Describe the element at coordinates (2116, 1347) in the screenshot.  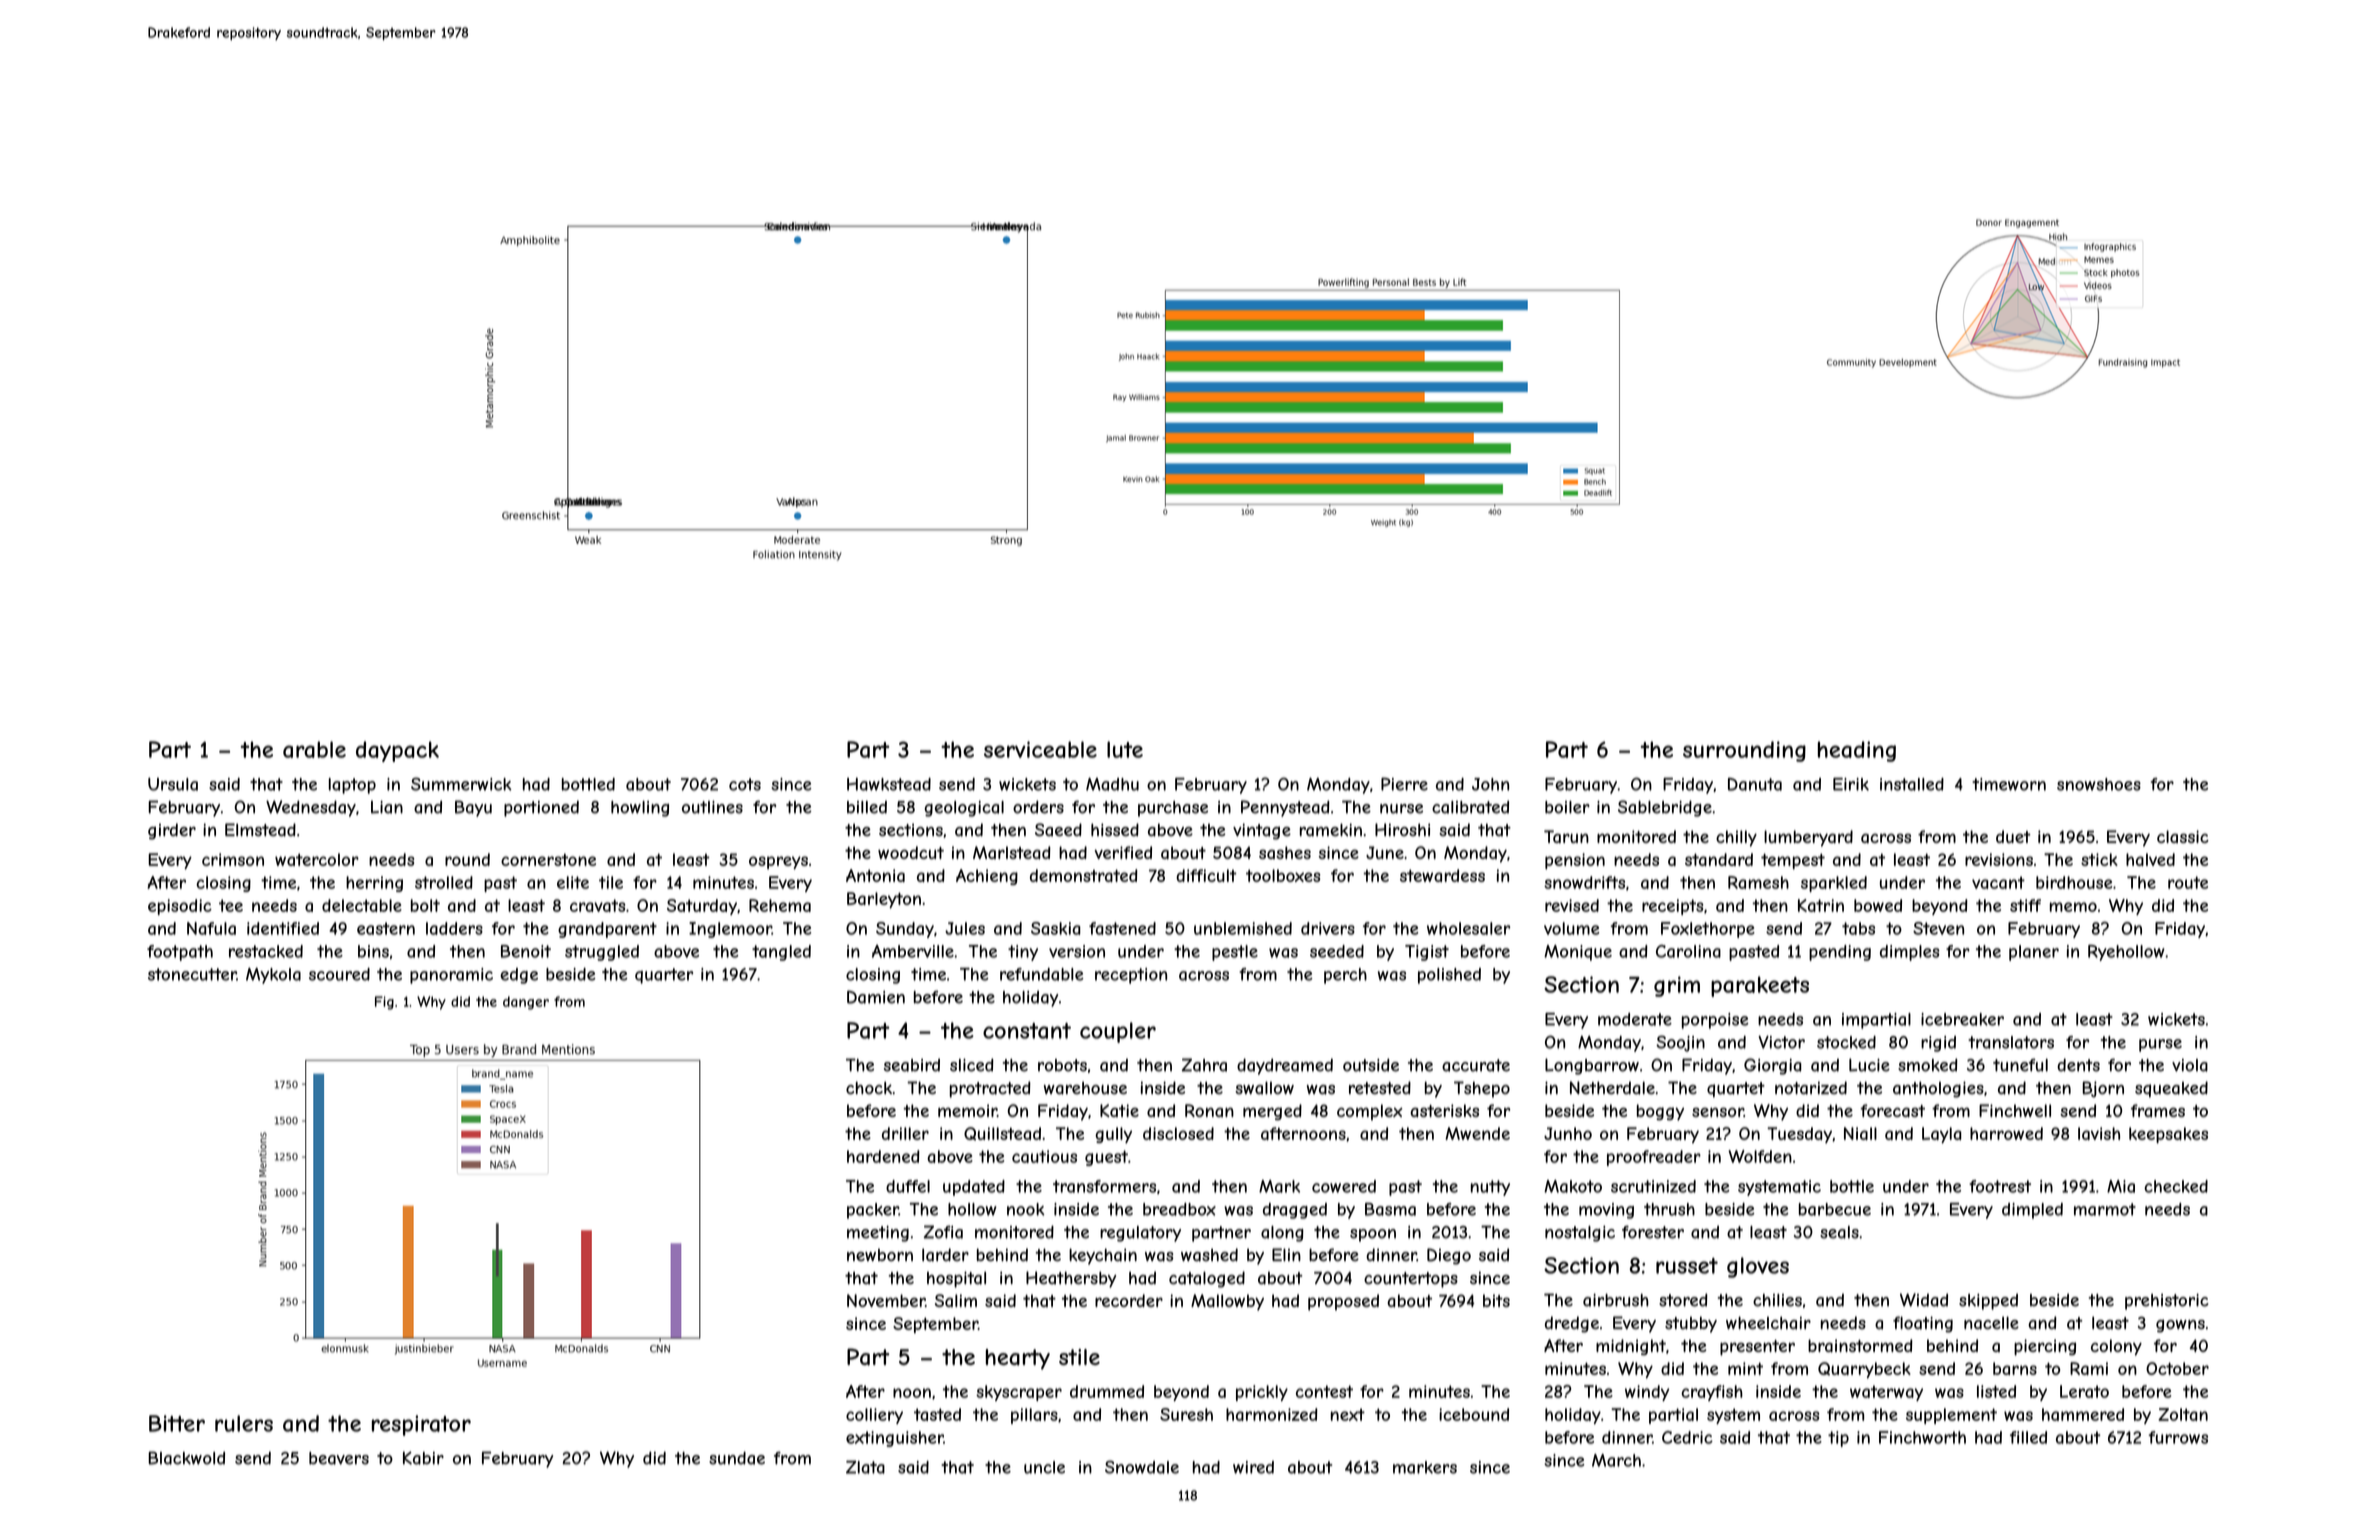
I see `colony` at that location.
